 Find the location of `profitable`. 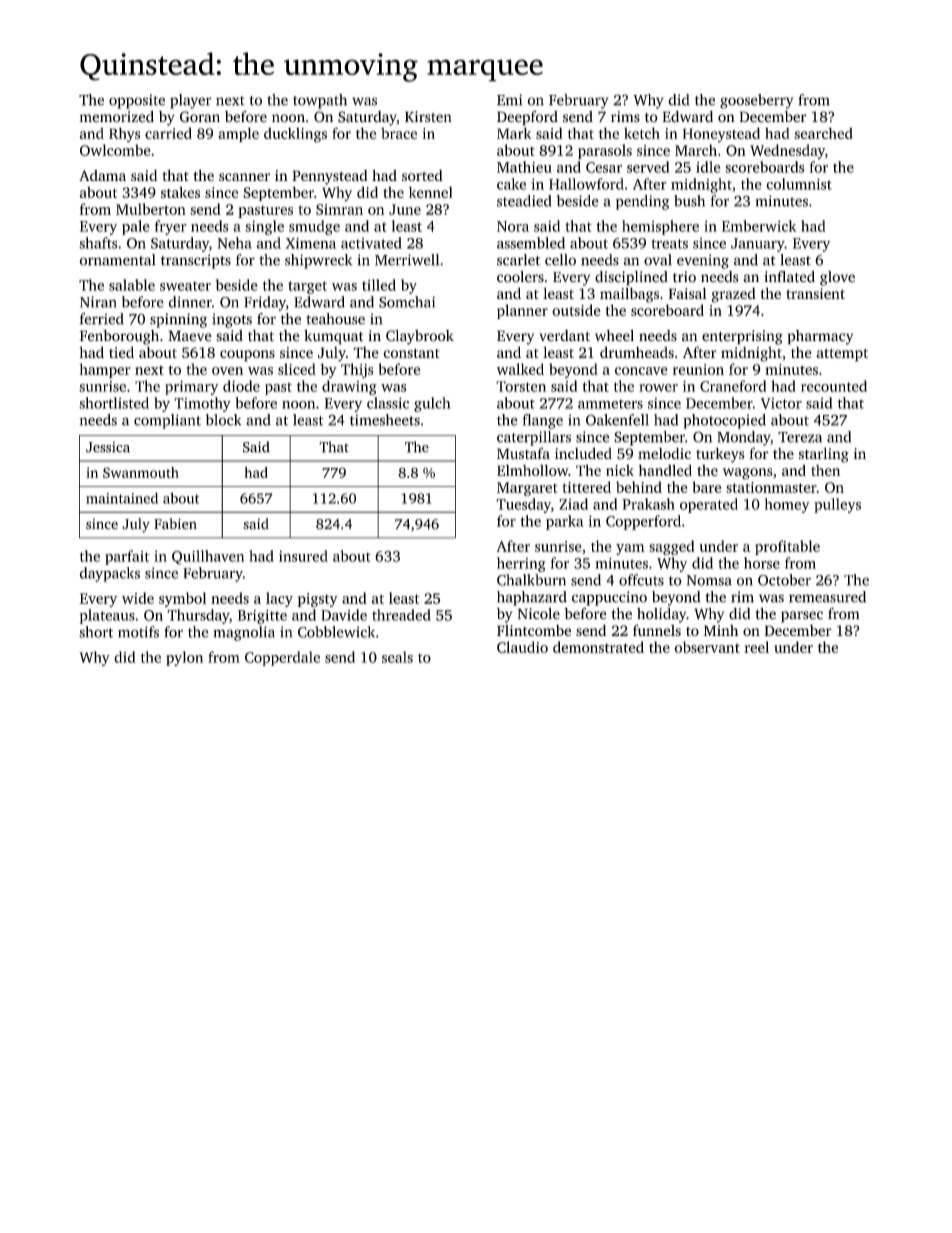

profitable is located at coordinates (787, 547).
